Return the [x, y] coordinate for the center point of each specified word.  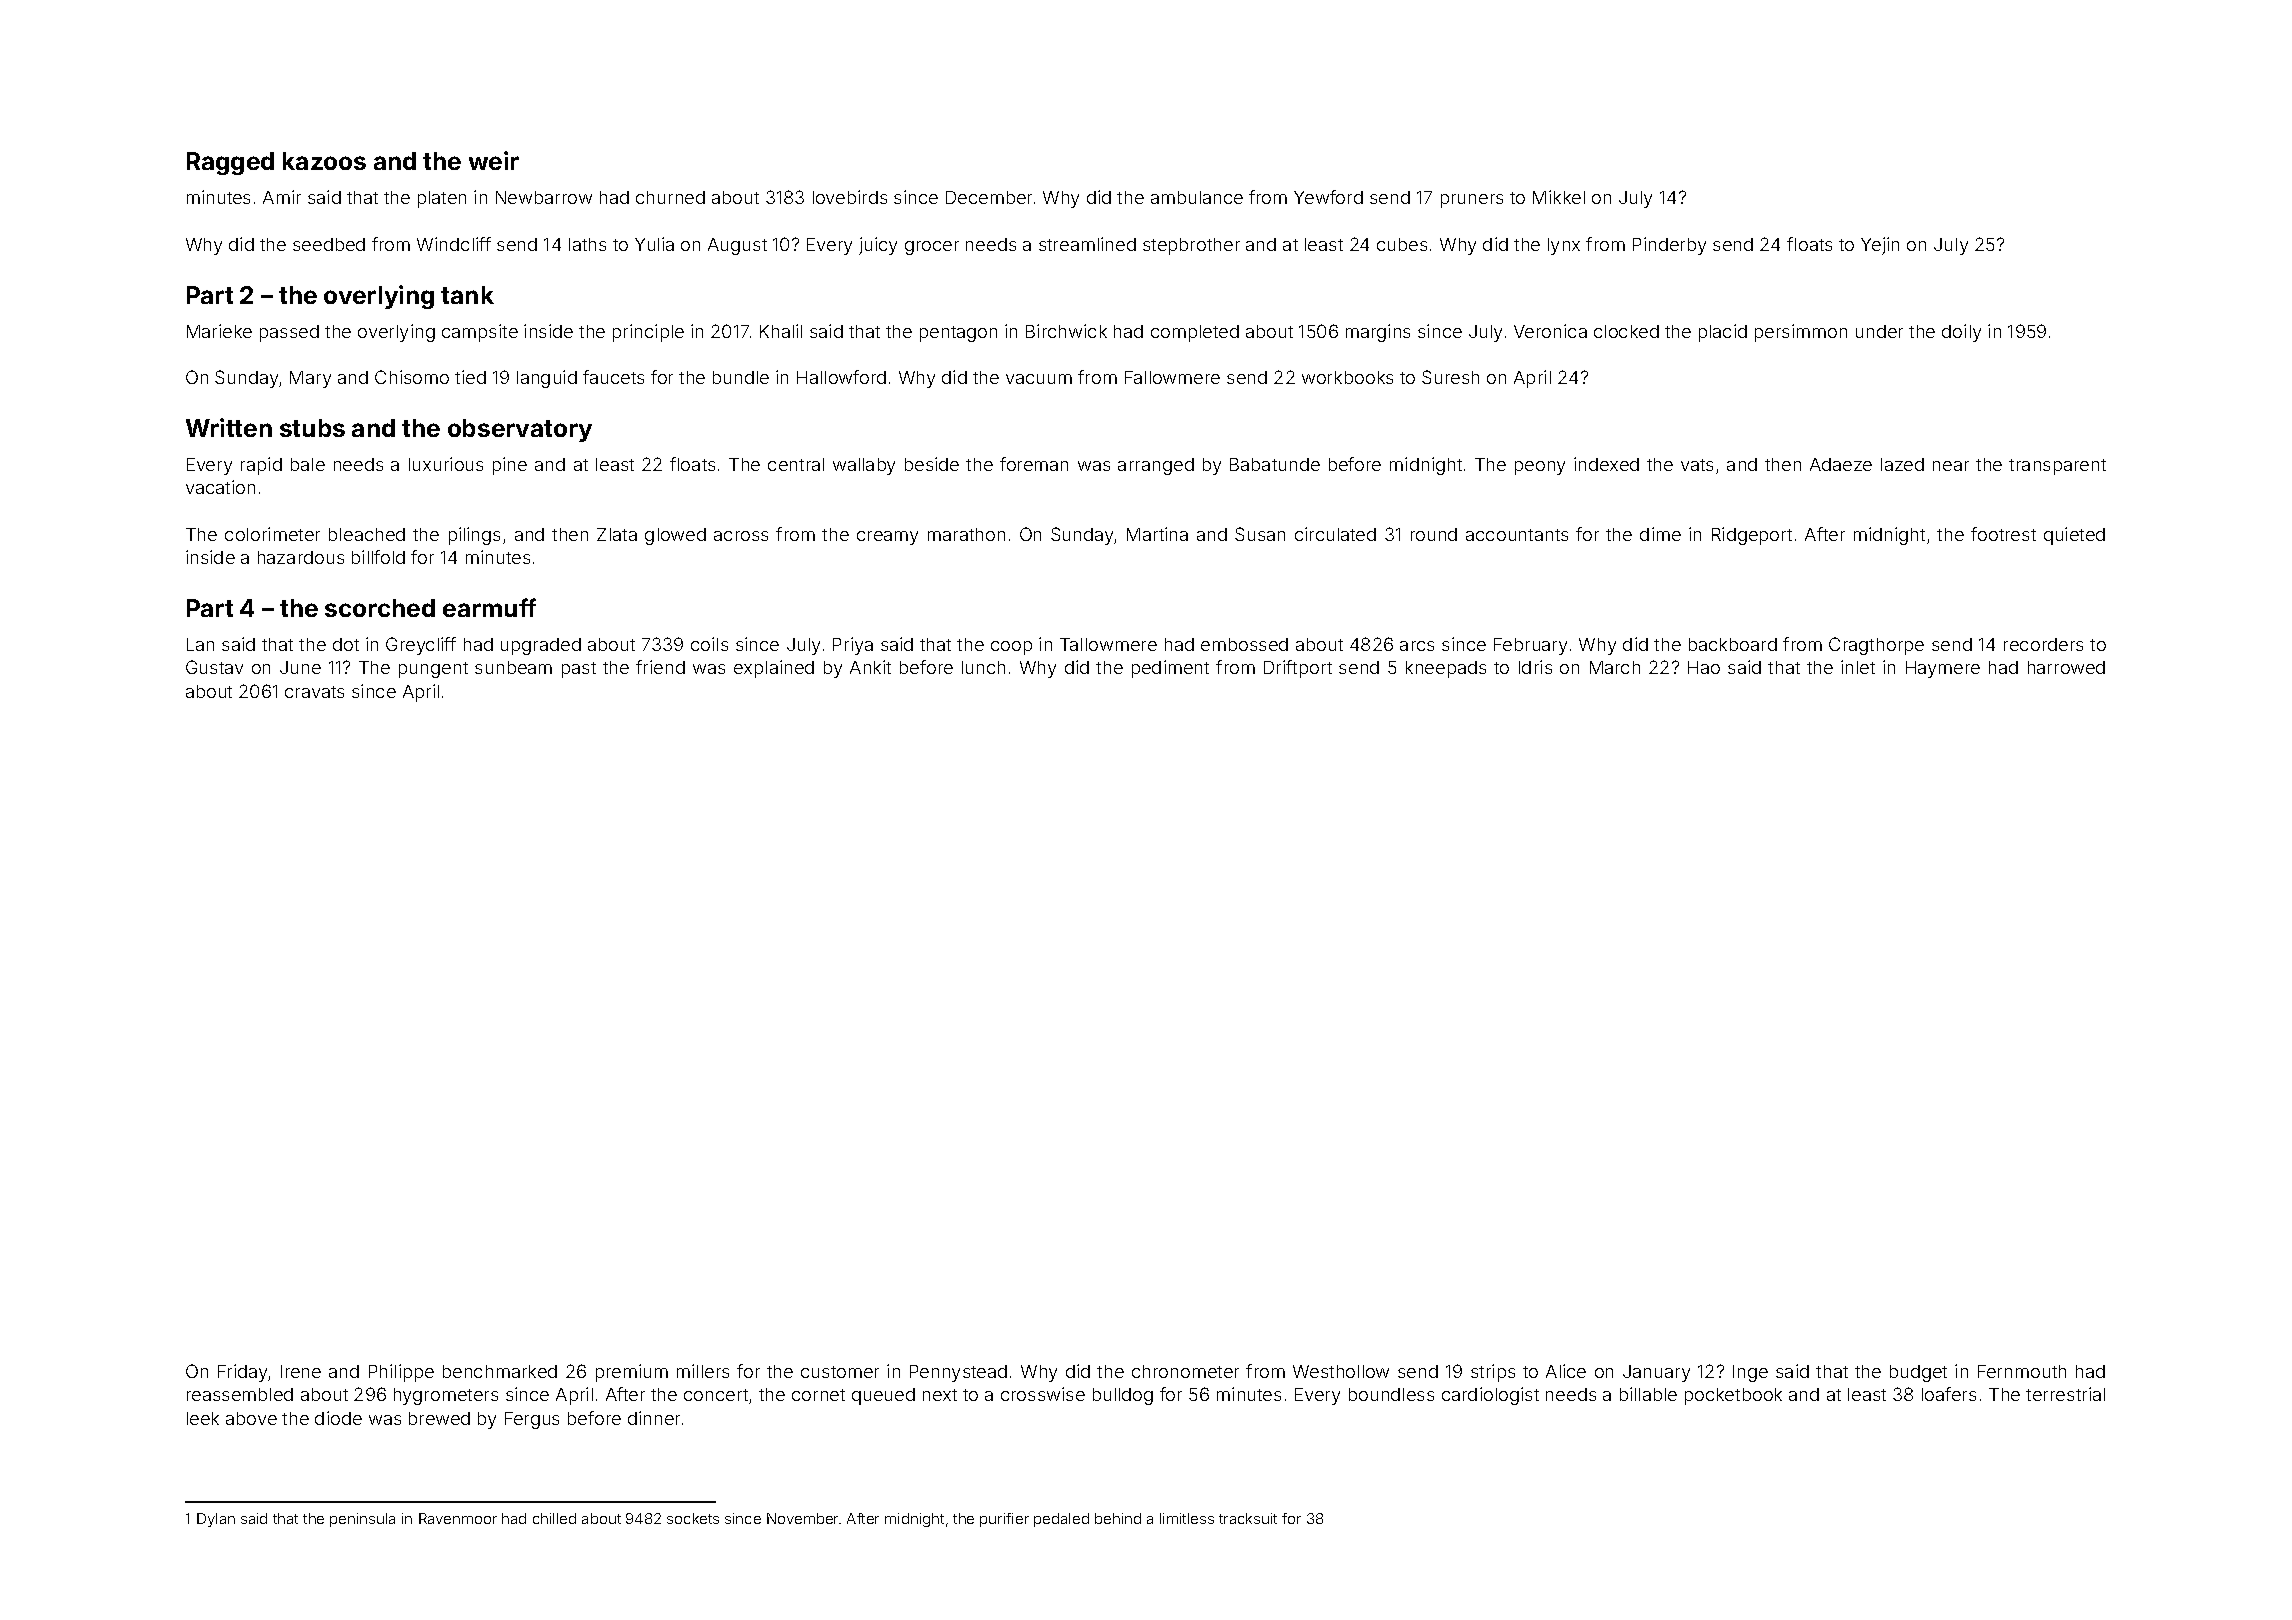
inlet [1858, 667]
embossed [1244, 644]
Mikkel [1559, 197]
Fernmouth [2022, 1371]
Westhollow [1341, 1371]
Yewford [1328, 197]
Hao [1704, 667]
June [300, 667]
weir [494, 160]
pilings [474, 536]
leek [203, 1418]
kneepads [1446, 669]
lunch [983, 667]
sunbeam [513, 667]
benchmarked [500, 1371]
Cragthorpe [1876, 646]
